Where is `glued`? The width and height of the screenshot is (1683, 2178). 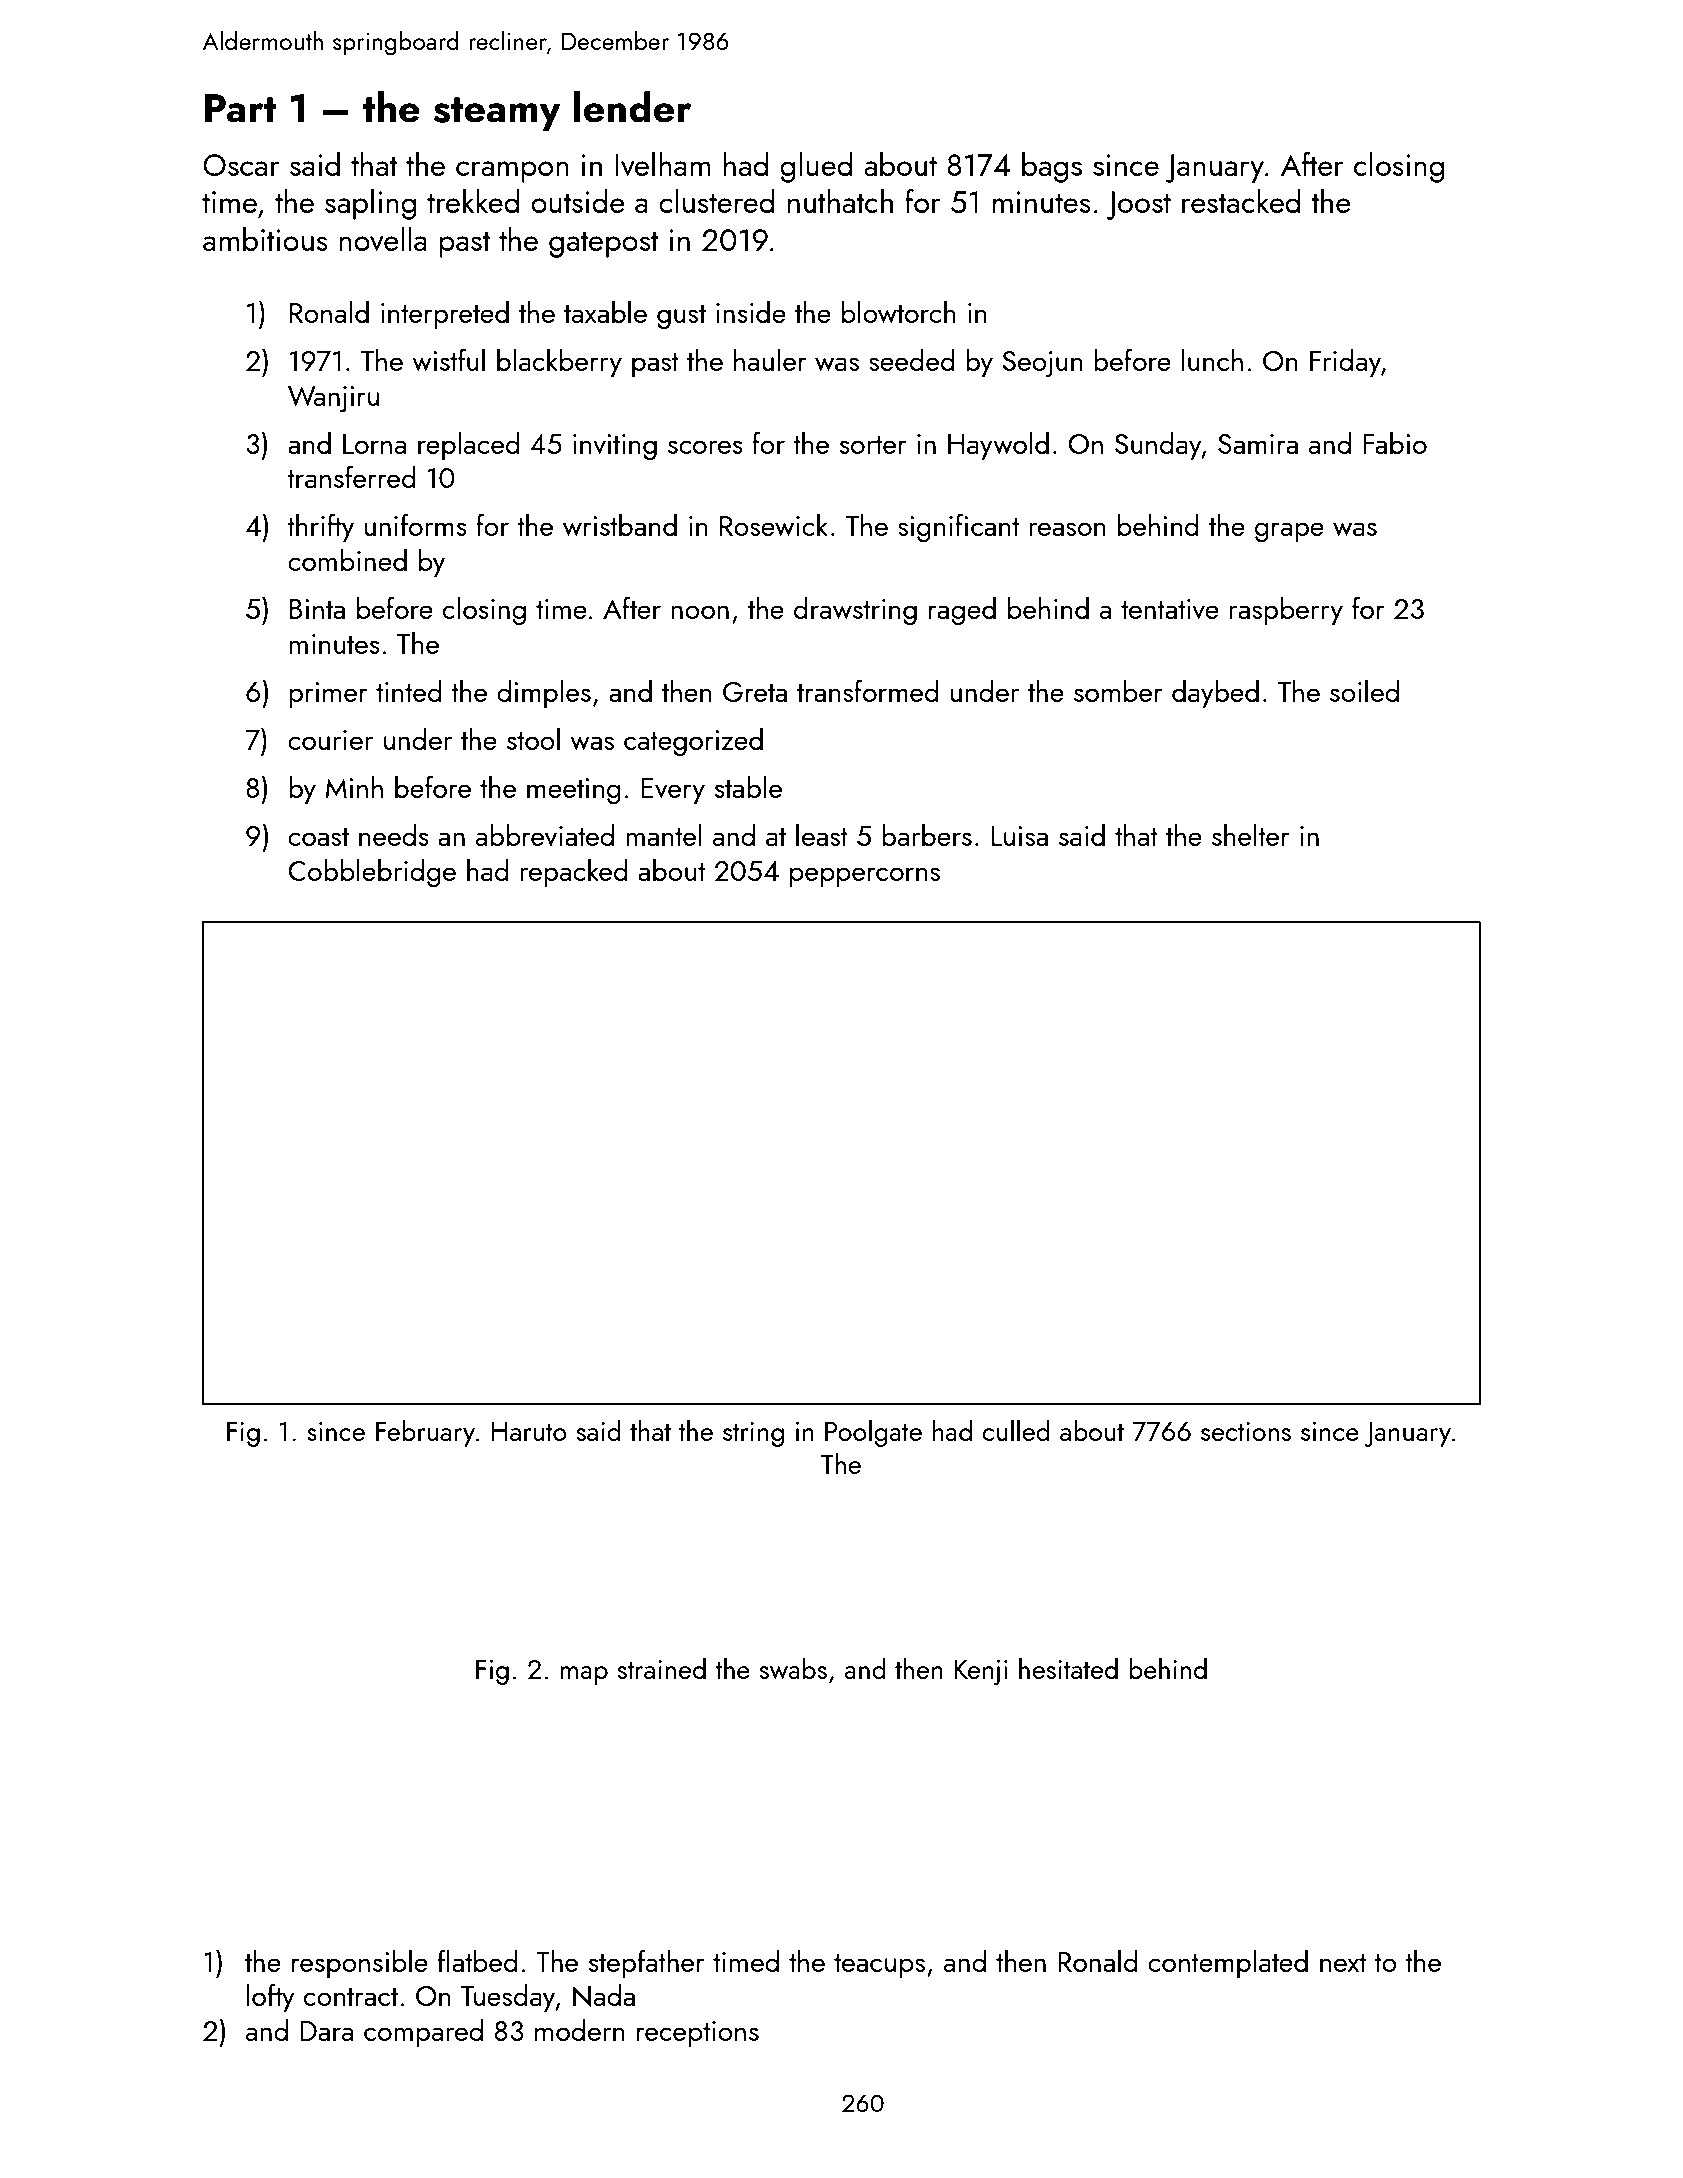 glued is located at coordinates (816, 167).
